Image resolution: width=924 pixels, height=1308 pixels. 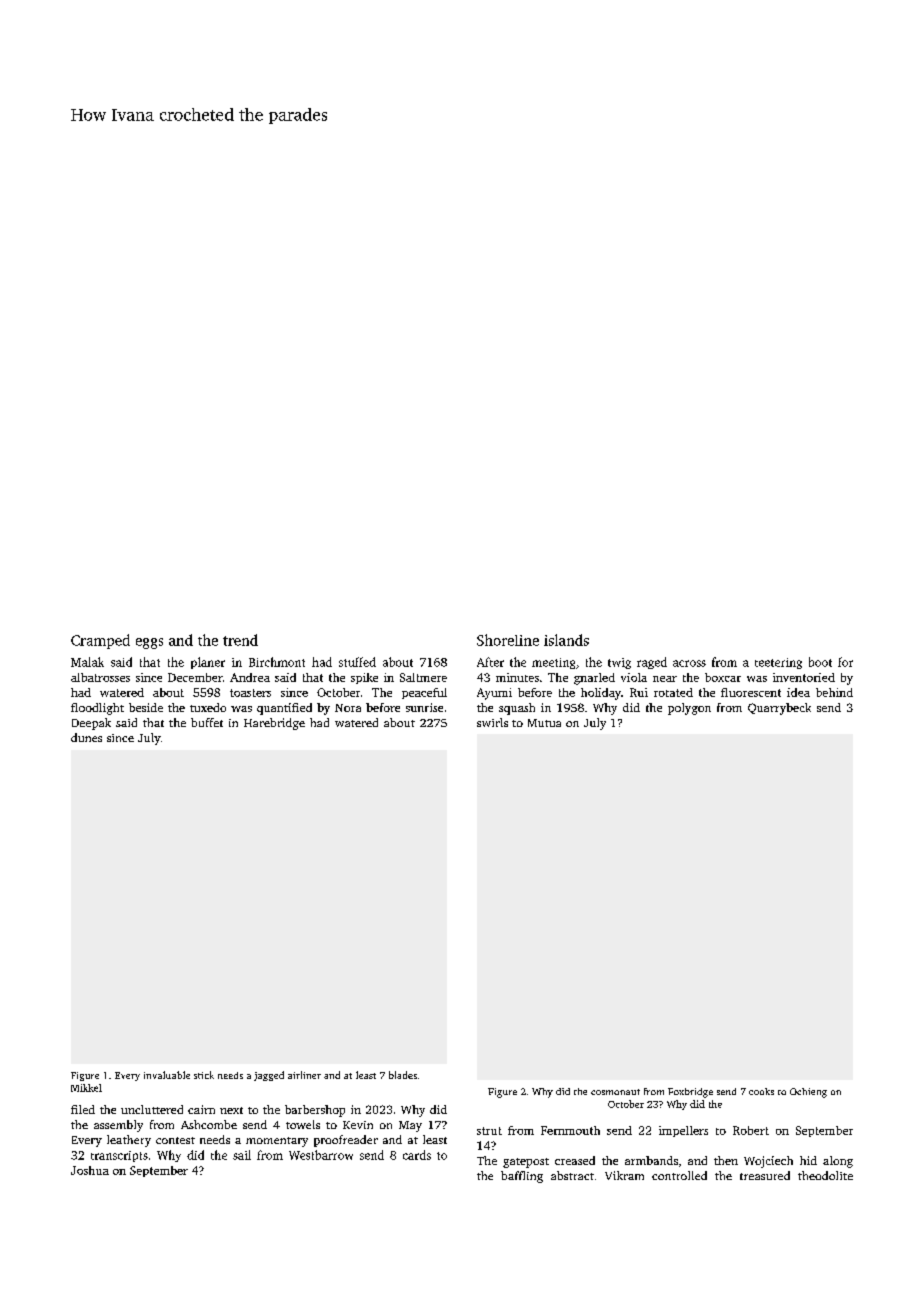 I want to click on cosmonaut, so click(x=615, y=1092).
